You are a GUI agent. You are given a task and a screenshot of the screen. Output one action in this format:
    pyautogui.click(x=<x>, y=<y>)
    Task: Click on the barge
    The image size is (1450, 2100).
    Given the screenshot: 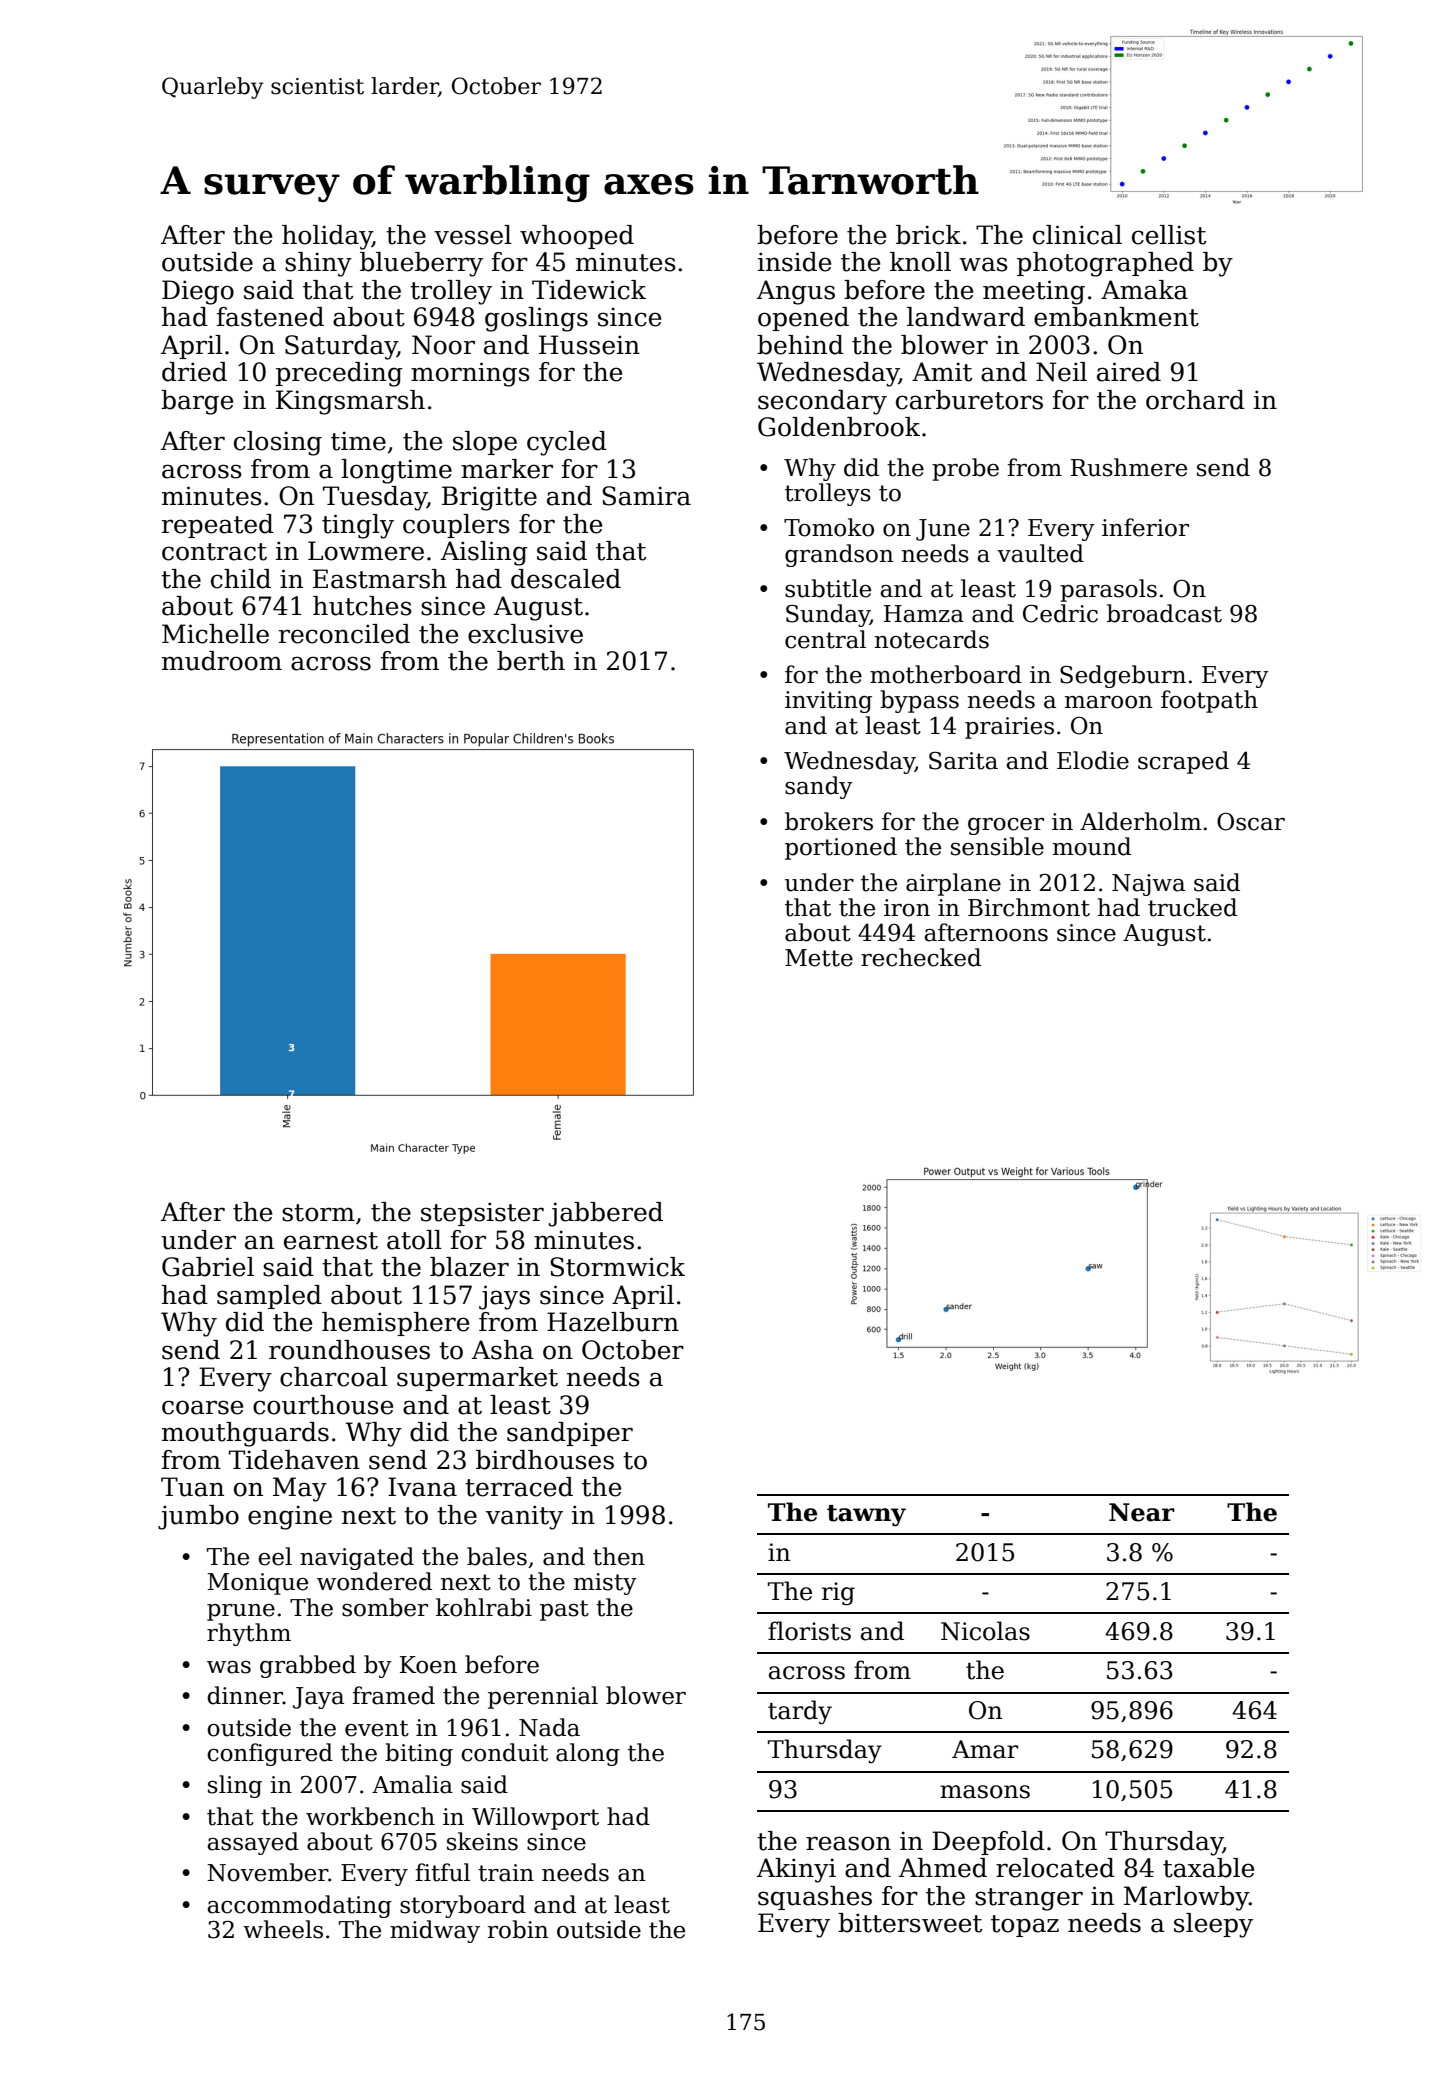 What is the action you would take?
    pyautogui.click(x=197, y=402)
